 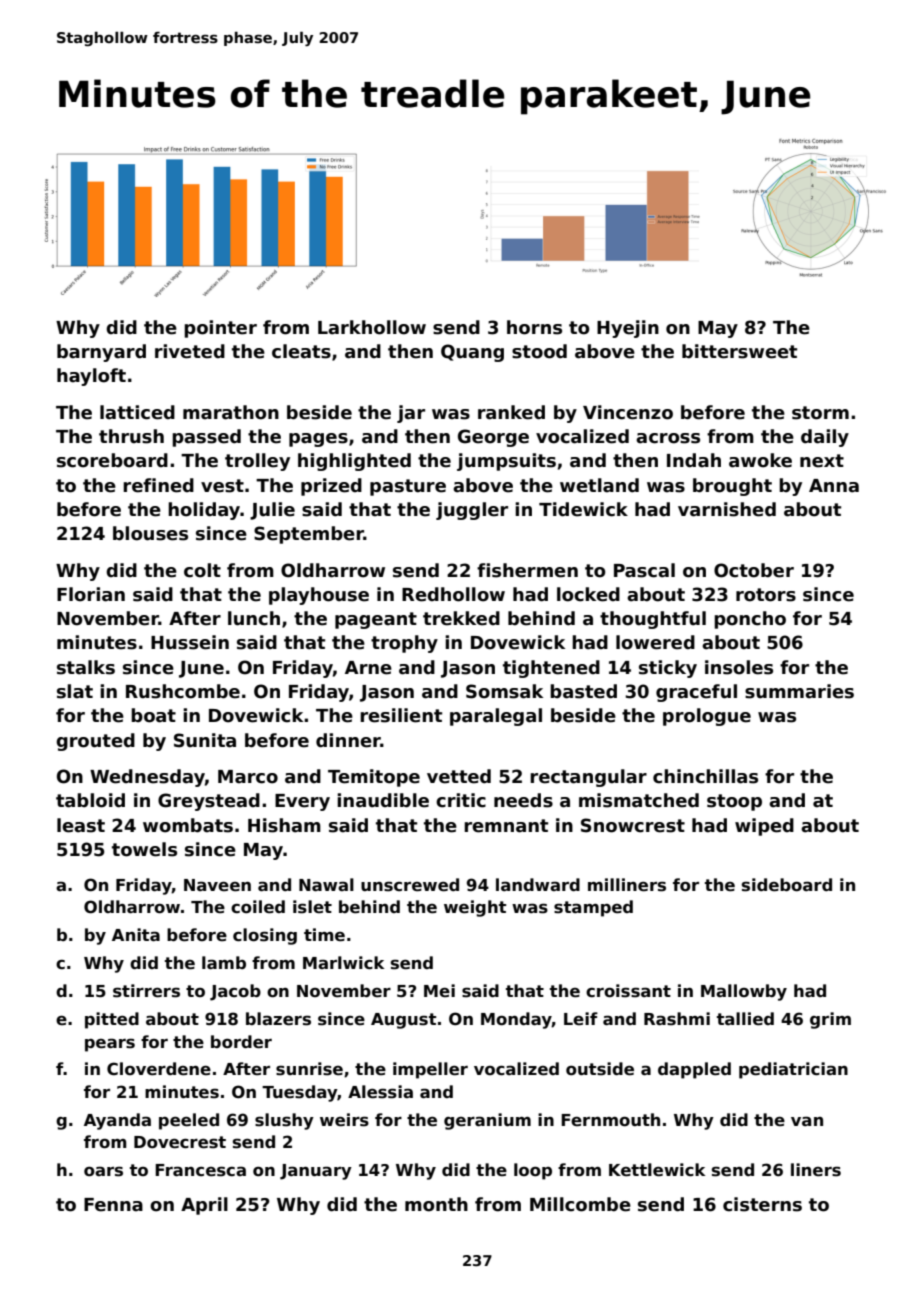 What do you see at coordinates (764, 827) in the document?
I see `wiped` at bounding box center [764, 827].
